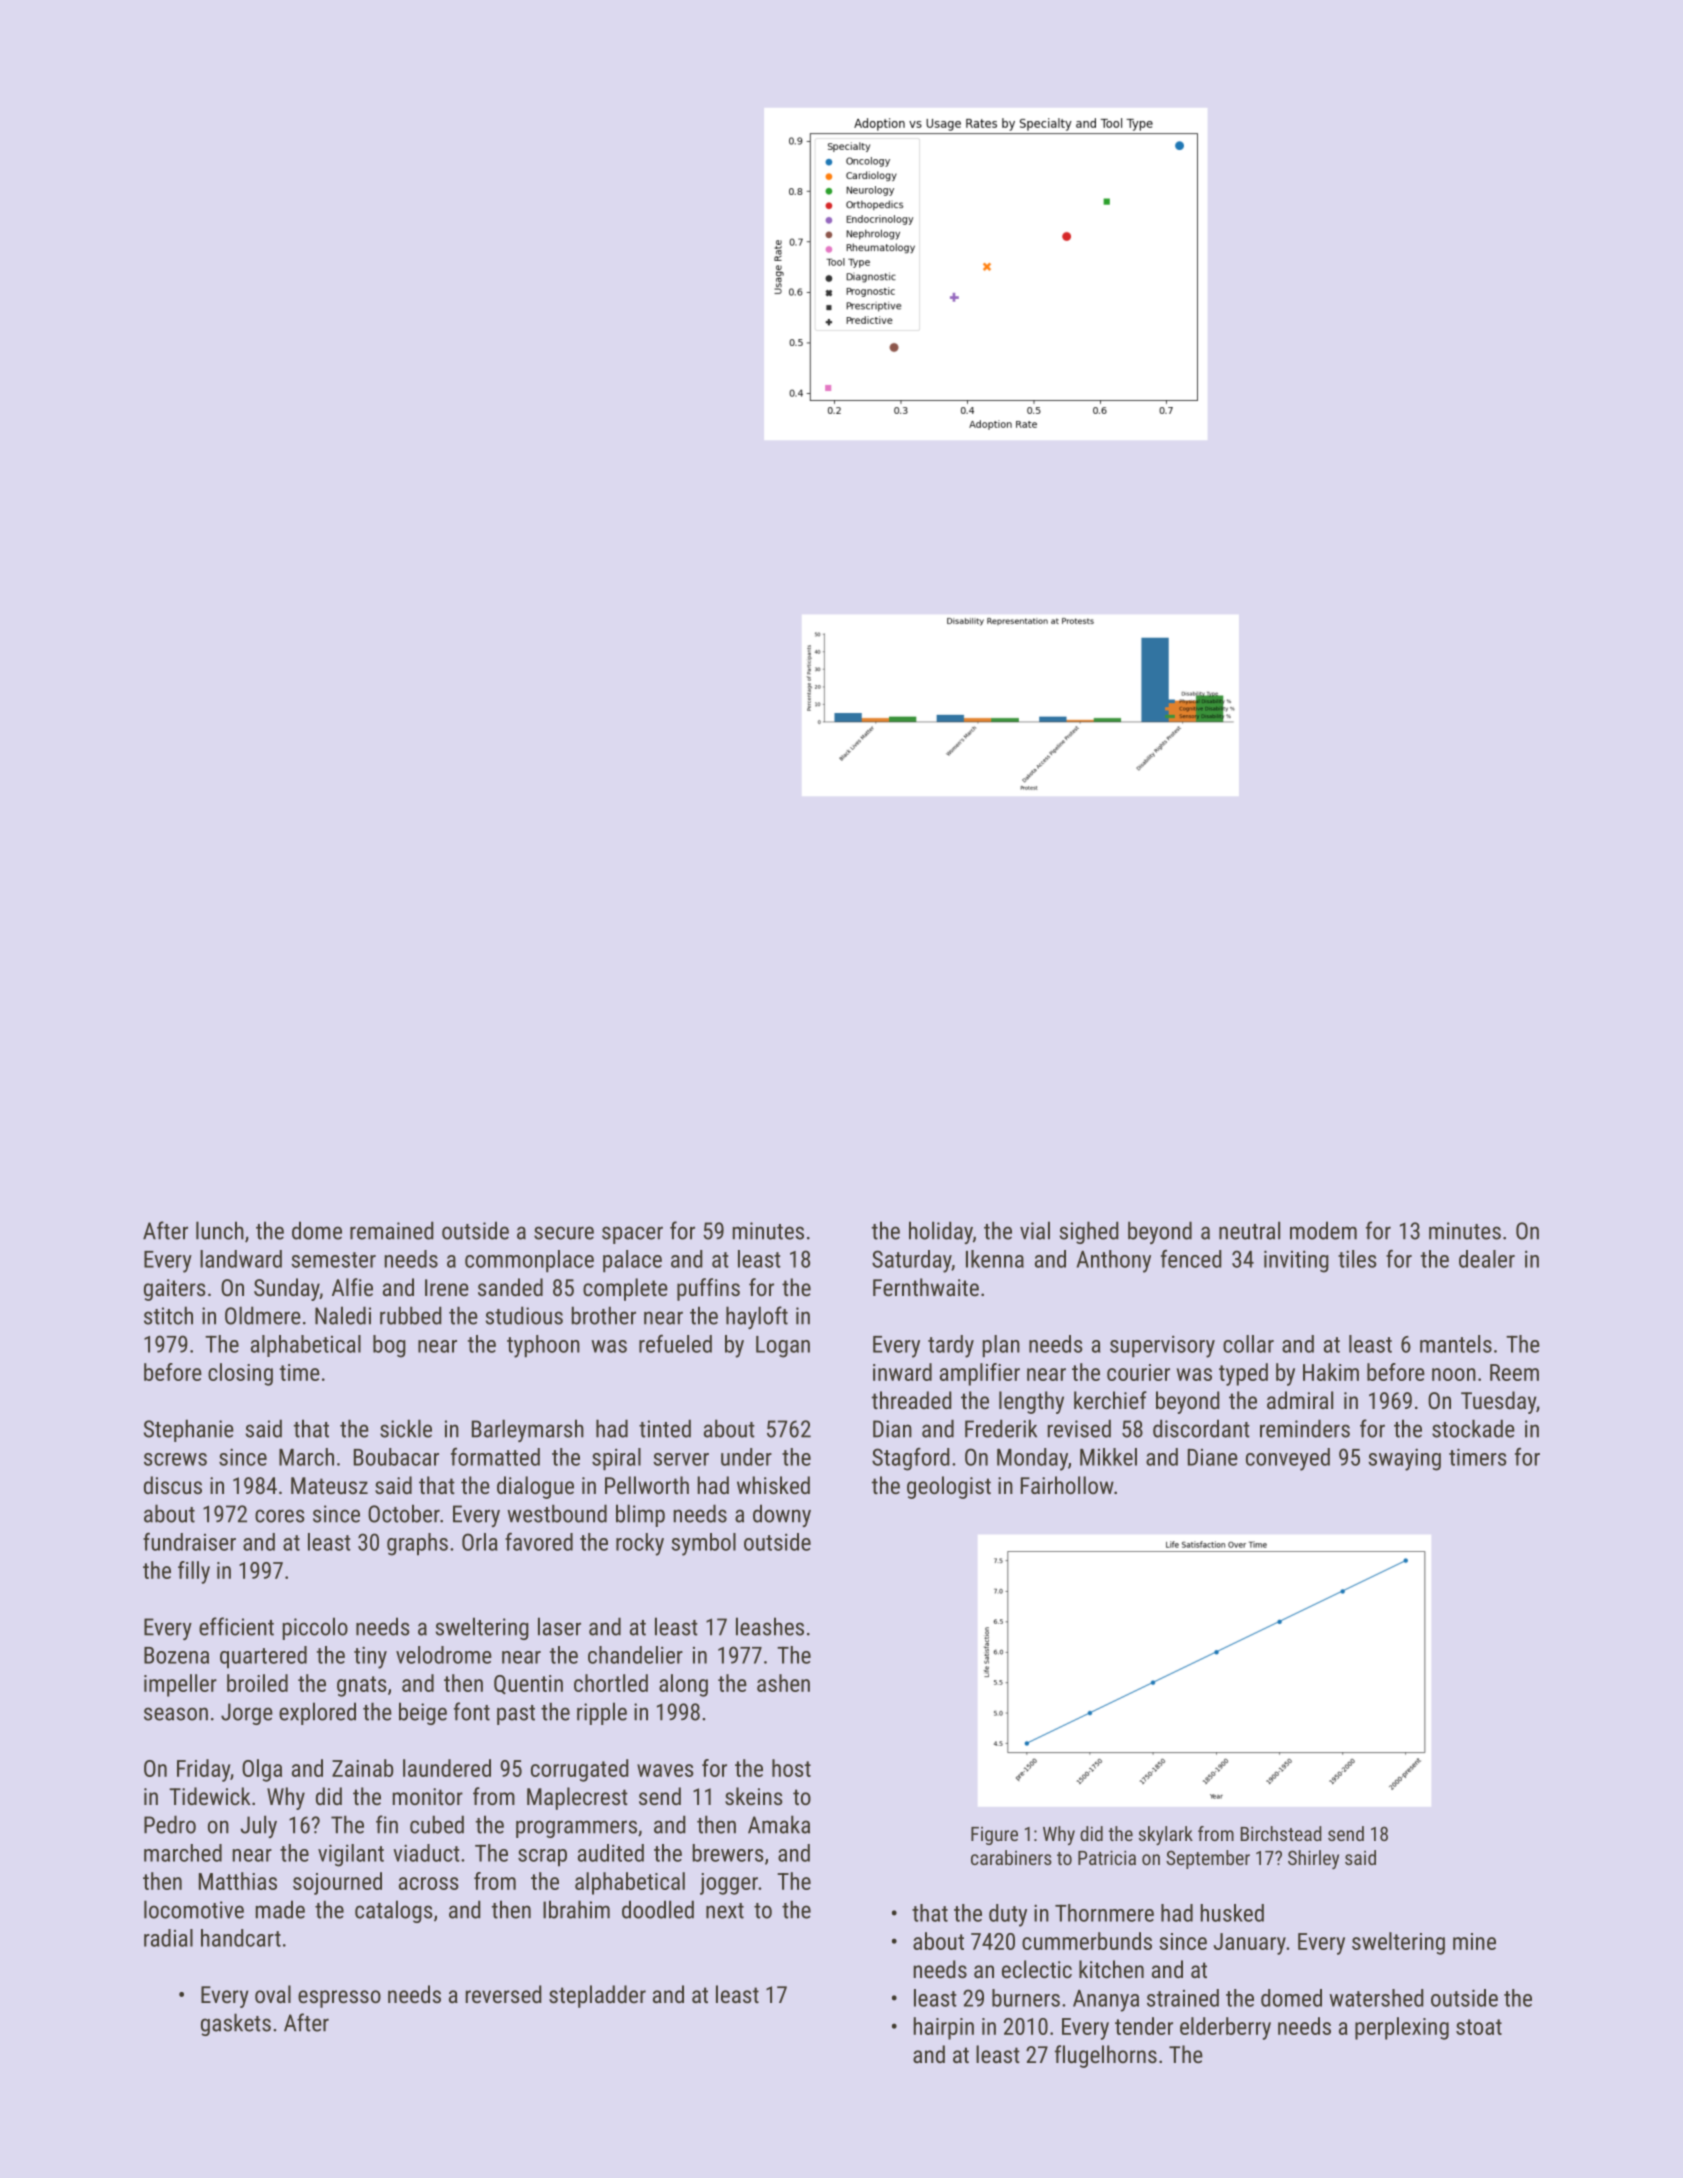  What do you see at coordinates (1281, 1833) in the screenshot?
I see `Birchstead` at bounding box center [1281, 1833].
